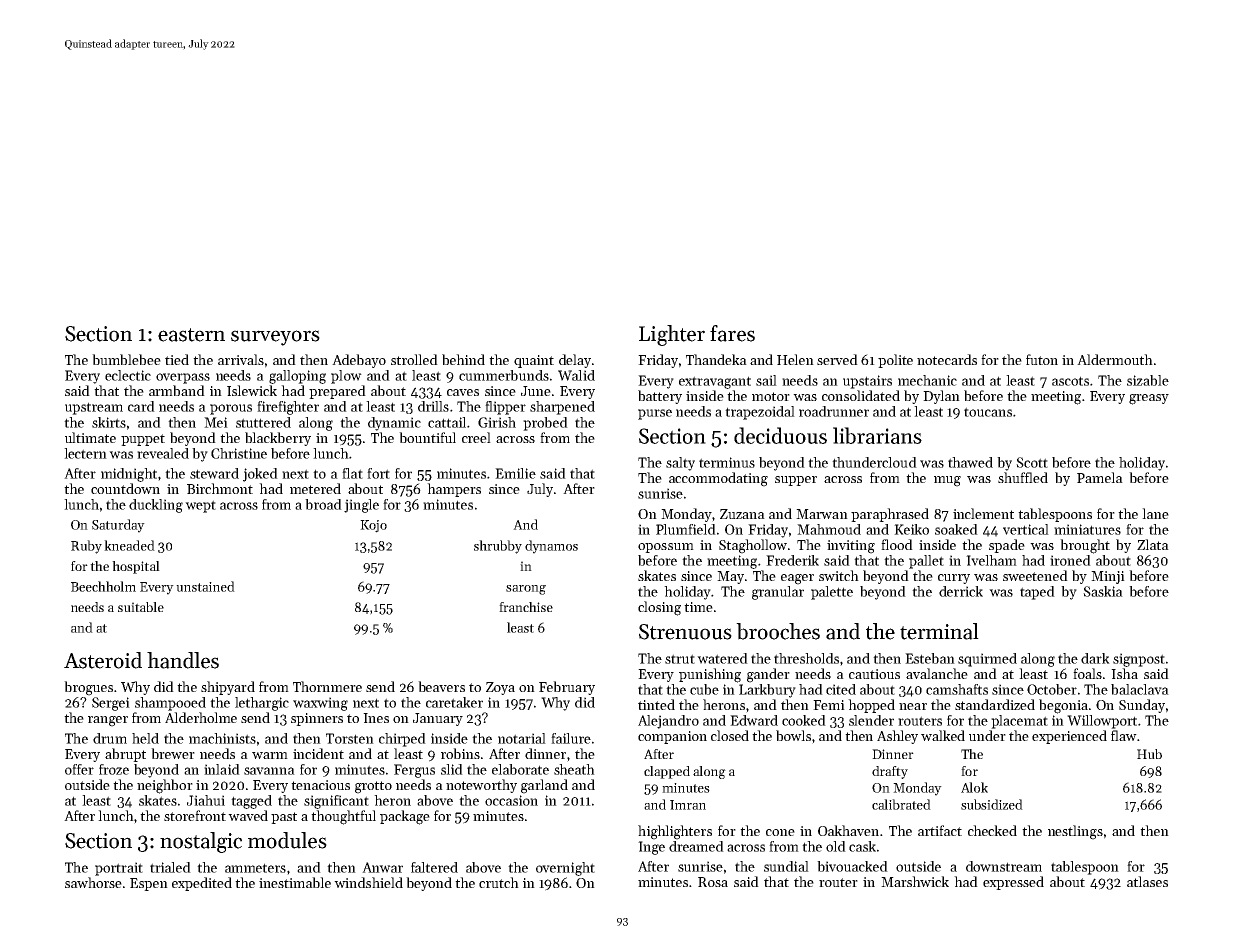  What do you see at coordinates (957, 689) in the screenshot?
I see `camshafts` at bounding box center [957, 689].
